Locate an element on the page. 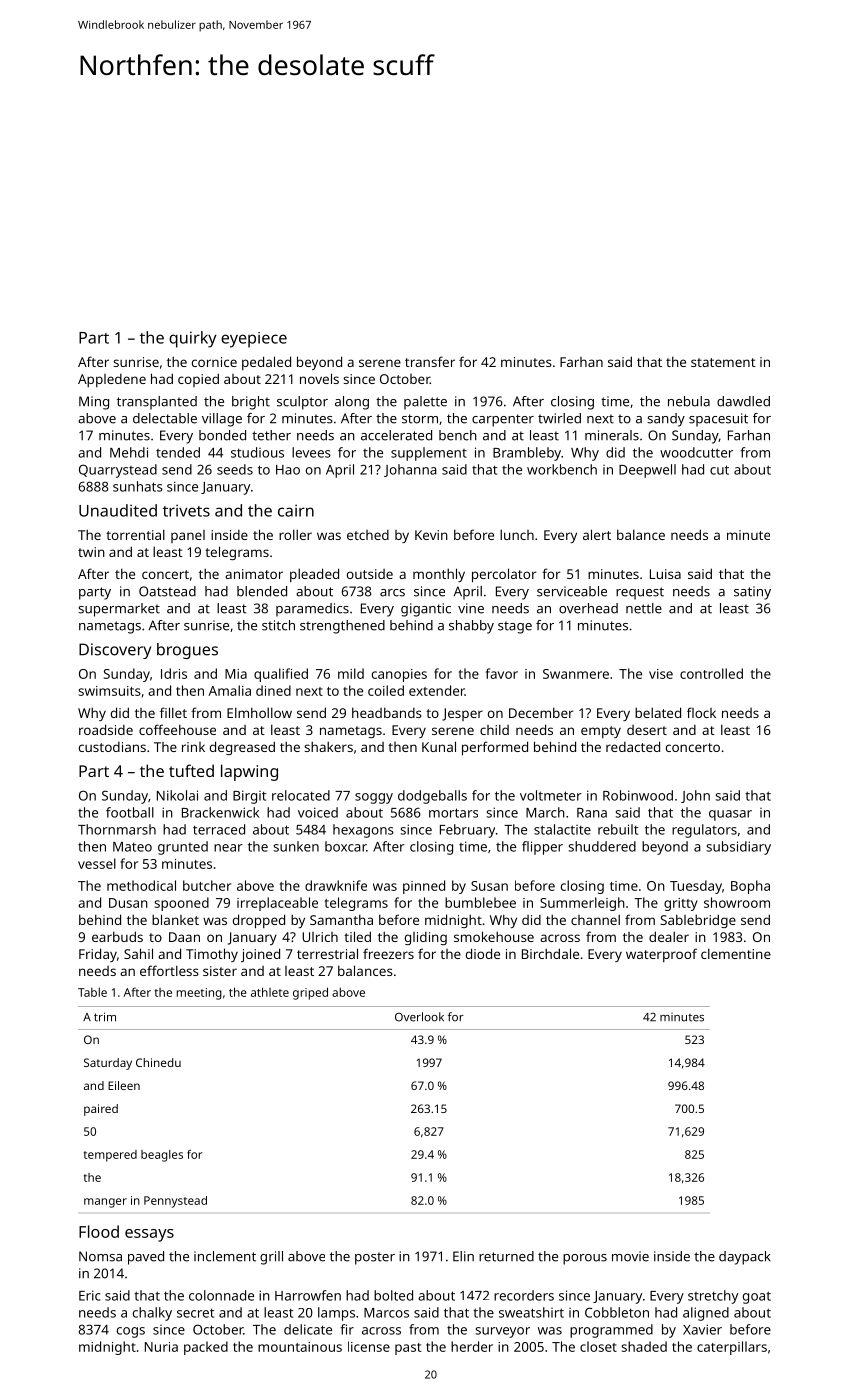 The image size is (849, 1400). Nuria is located at coordinates (161, 1347).
